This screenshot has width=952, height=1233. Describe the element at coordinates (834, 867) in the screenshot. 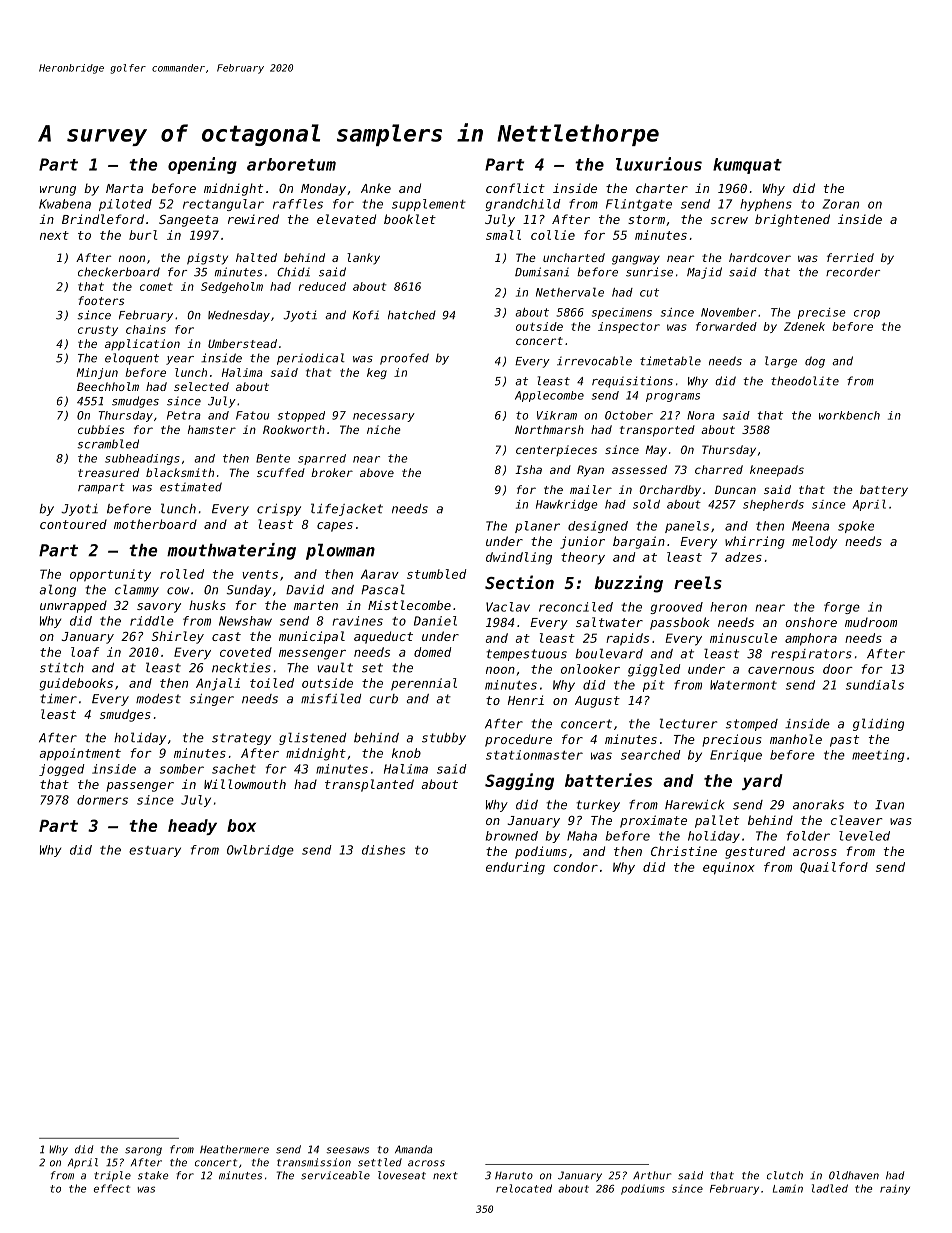

I see `Quailford` at that location.
